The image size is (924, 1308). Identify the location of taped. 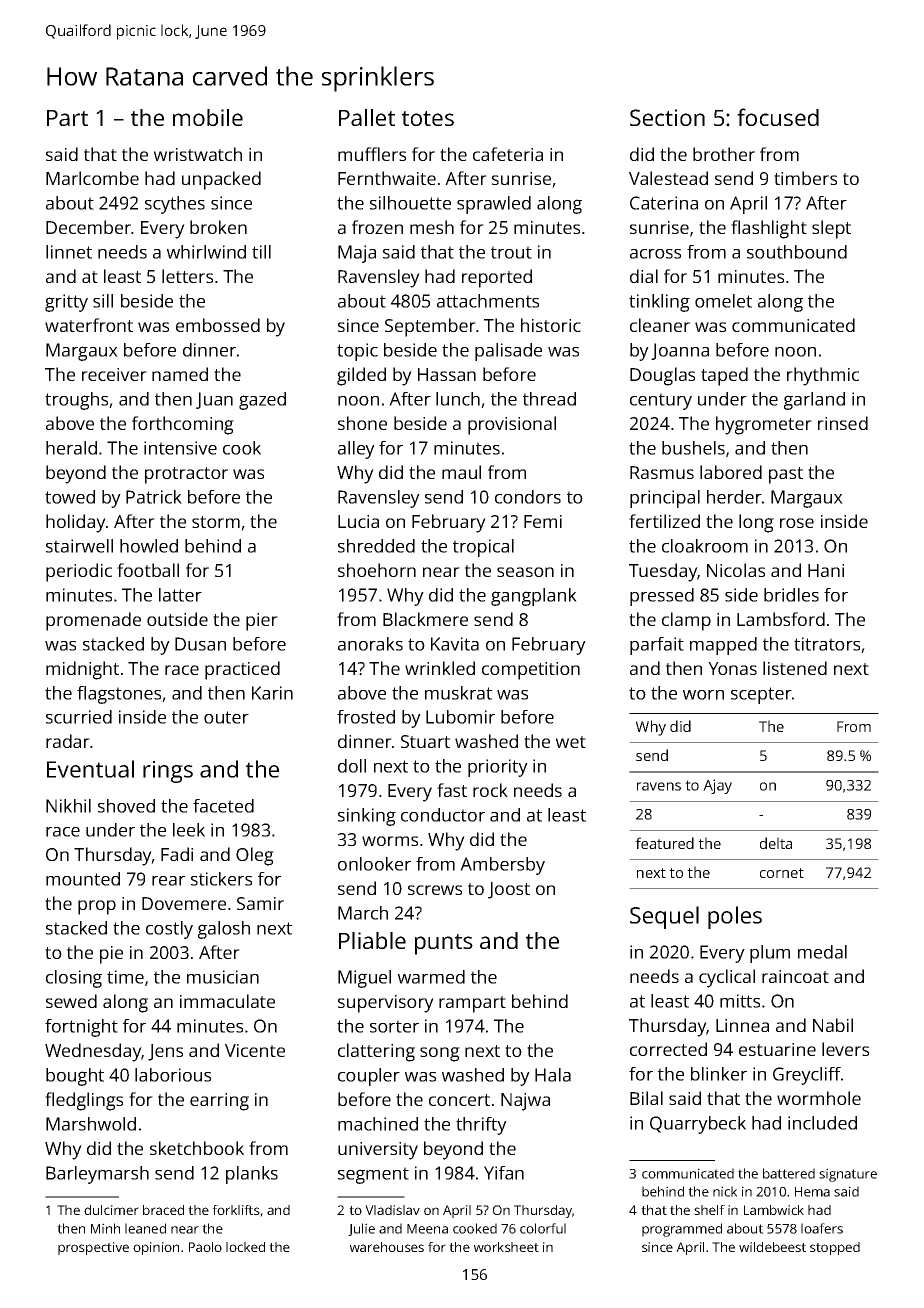
(724, 376).
